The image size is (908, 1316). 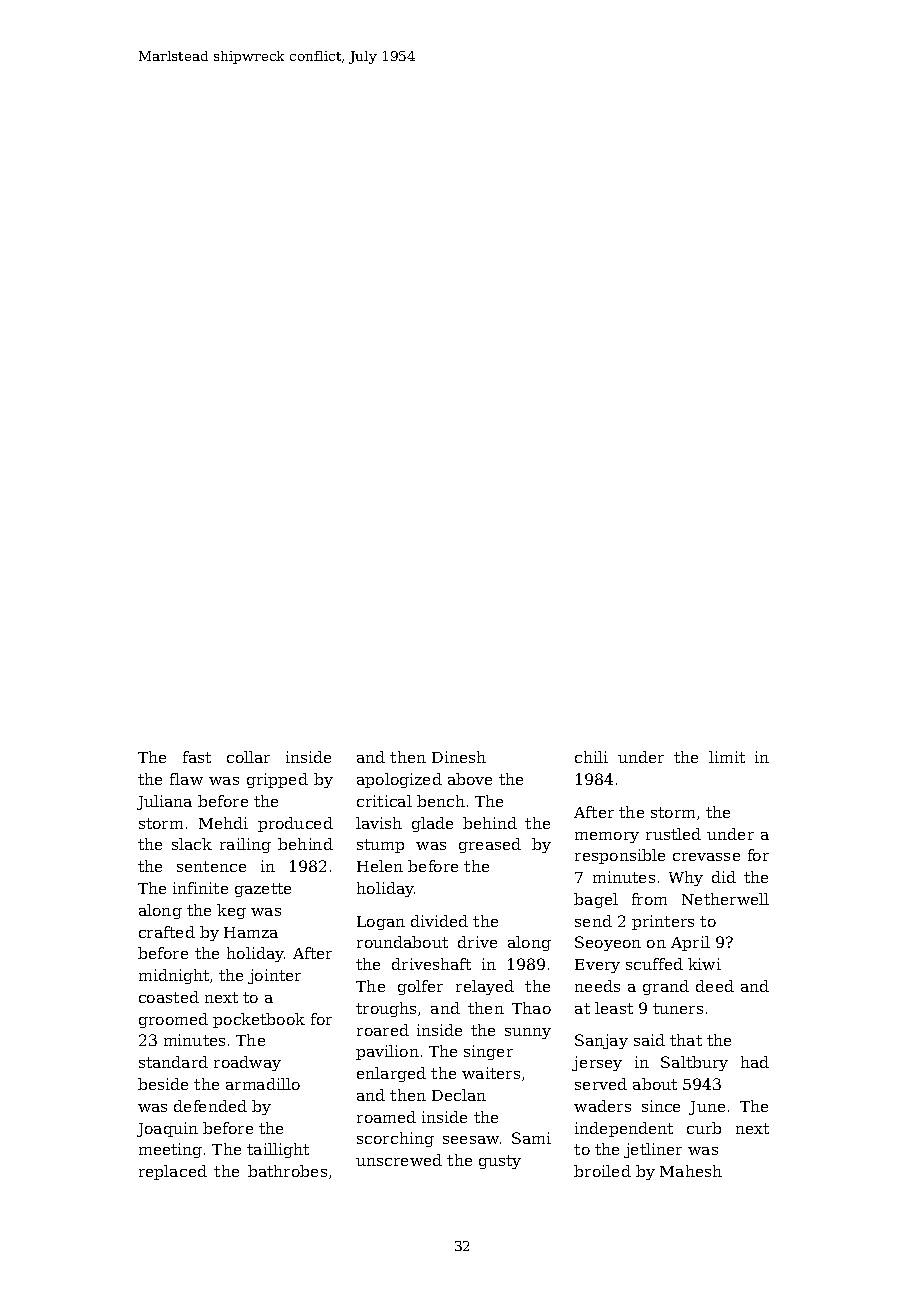 I want to click on defended, so click(x=210, y=1106).
